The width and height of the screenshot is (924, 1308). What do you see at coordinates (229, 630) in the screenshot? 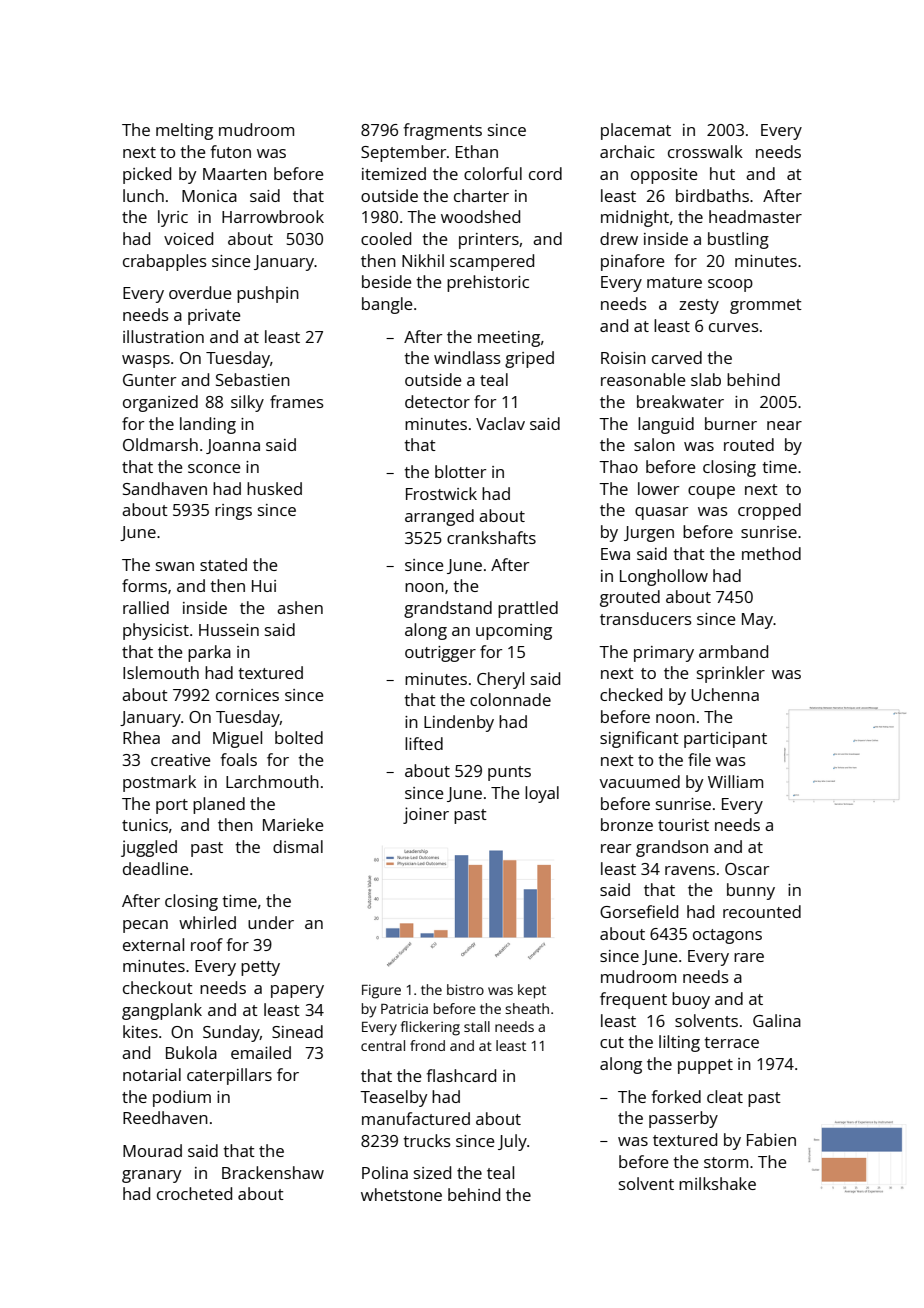
I see `Hussein` at bounding box center [229, 630].
